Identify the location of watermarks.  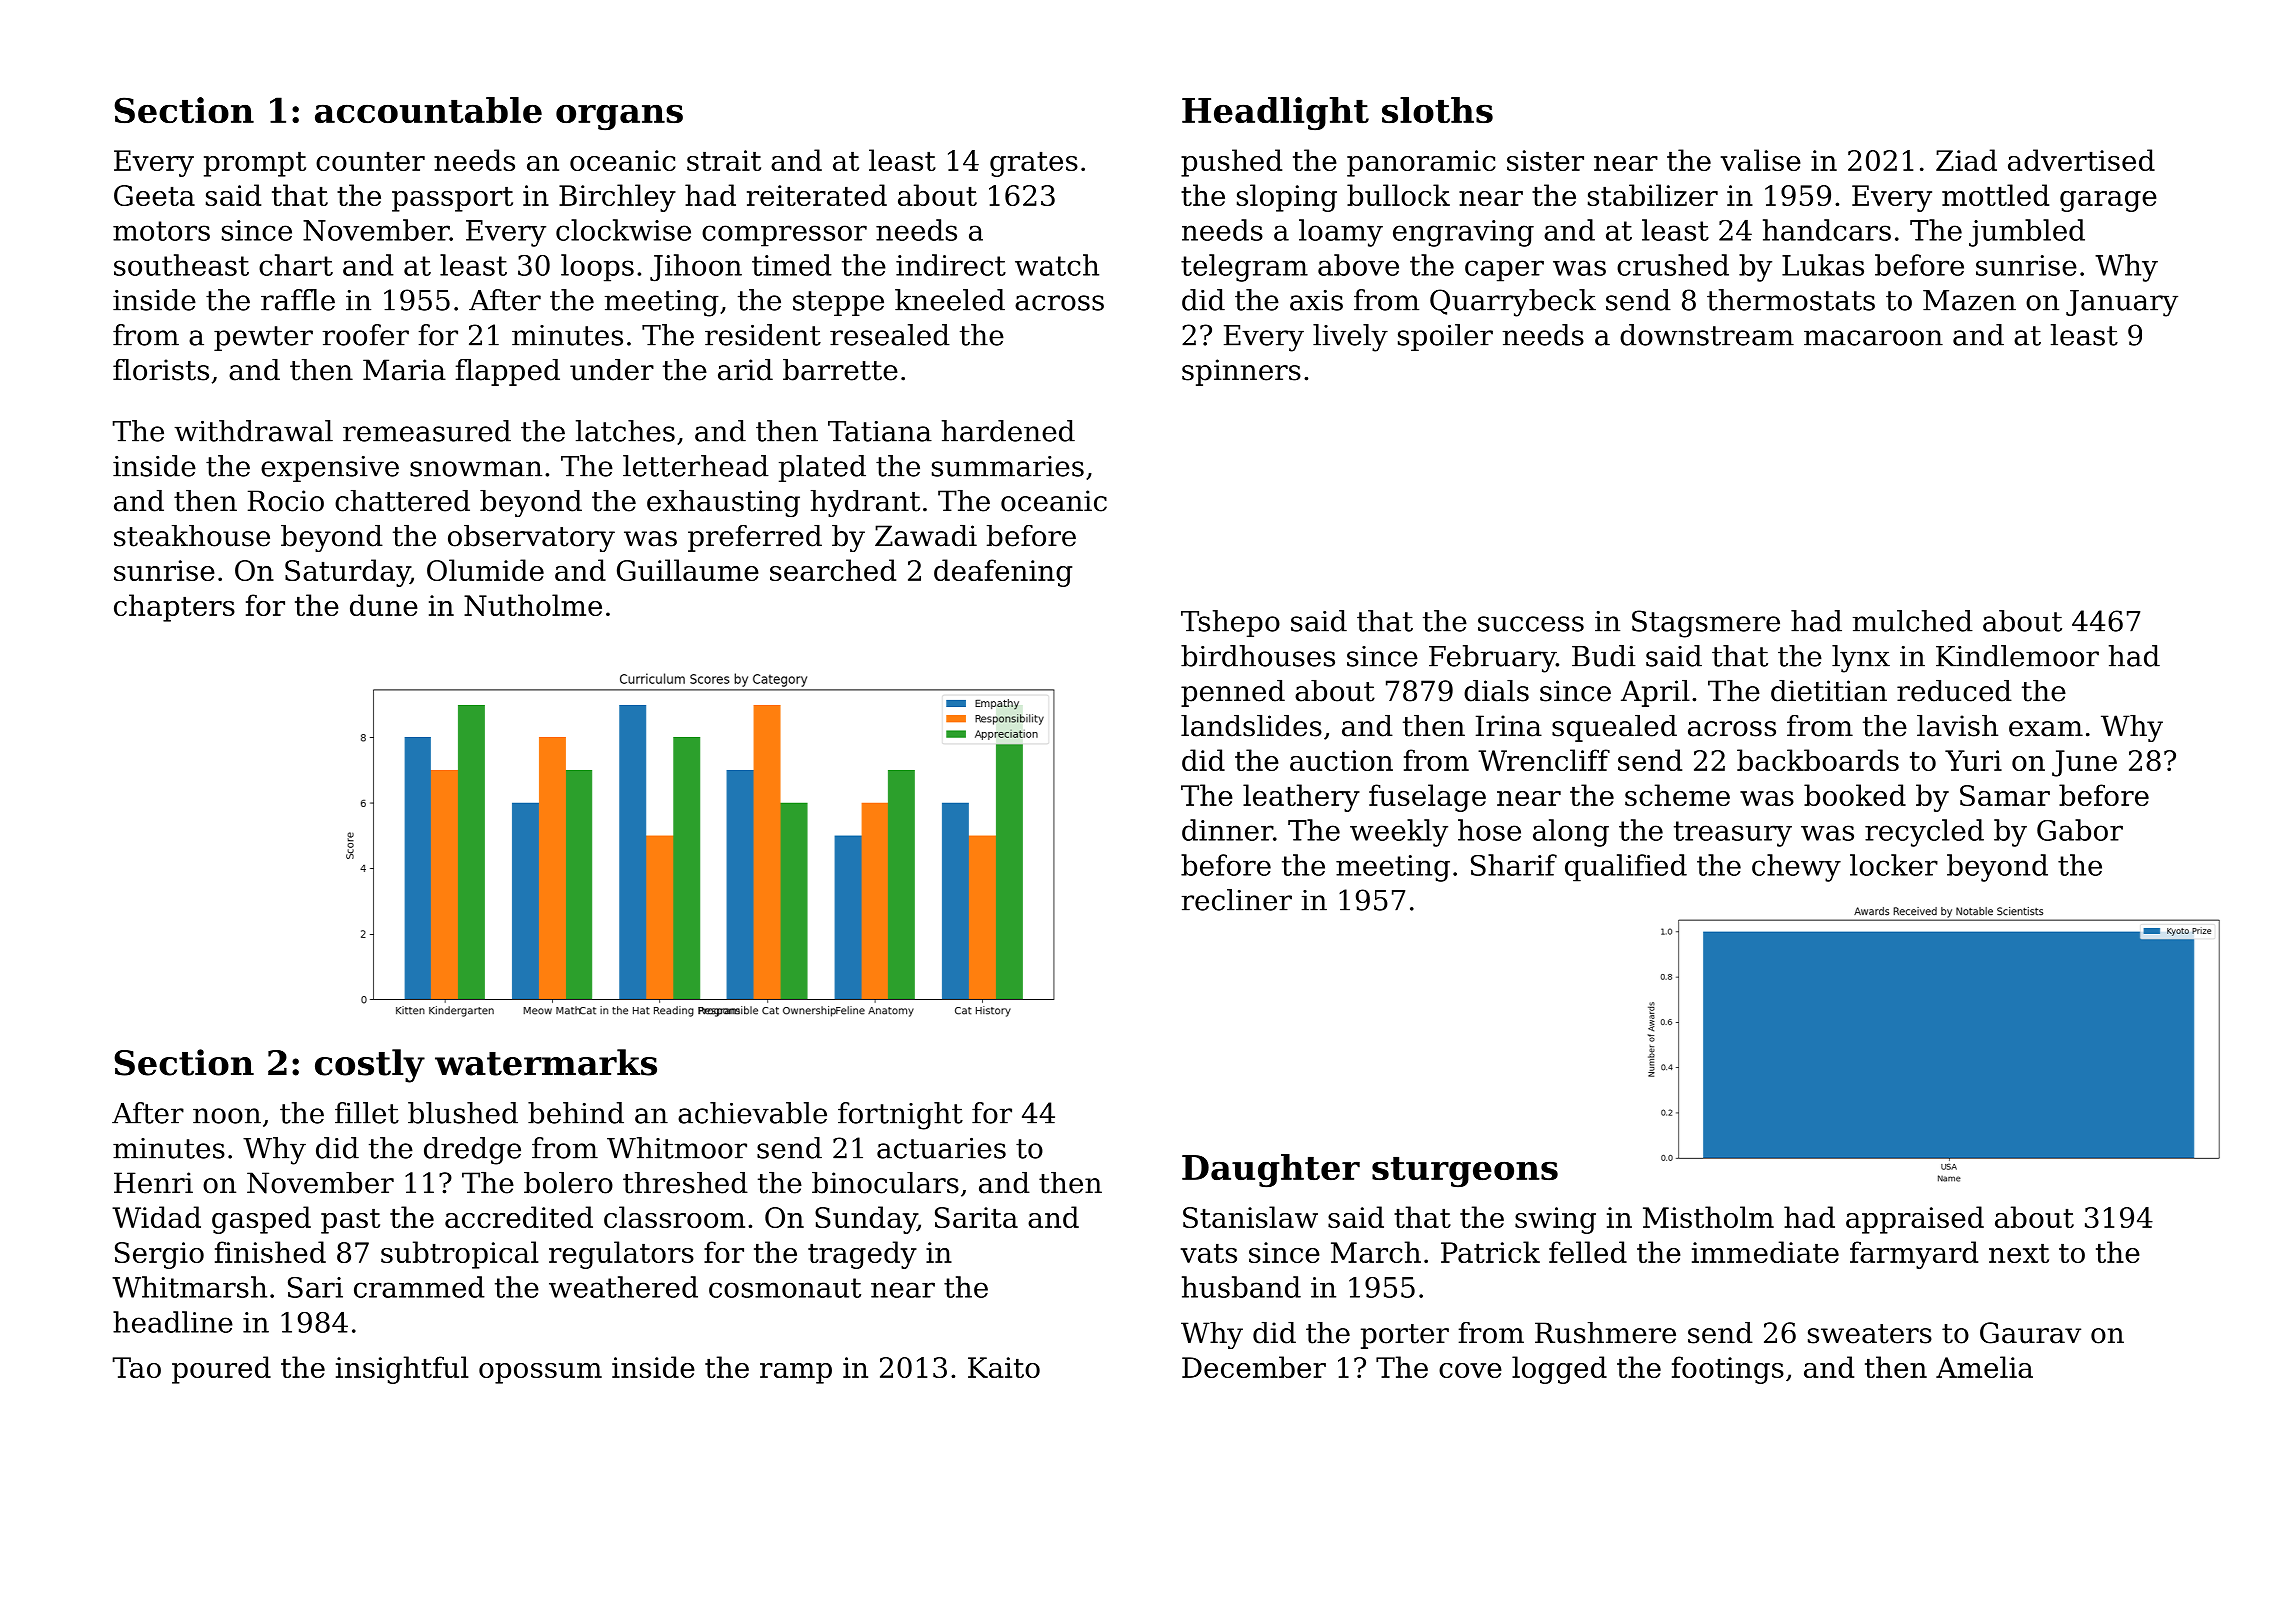
(546, 1062).
